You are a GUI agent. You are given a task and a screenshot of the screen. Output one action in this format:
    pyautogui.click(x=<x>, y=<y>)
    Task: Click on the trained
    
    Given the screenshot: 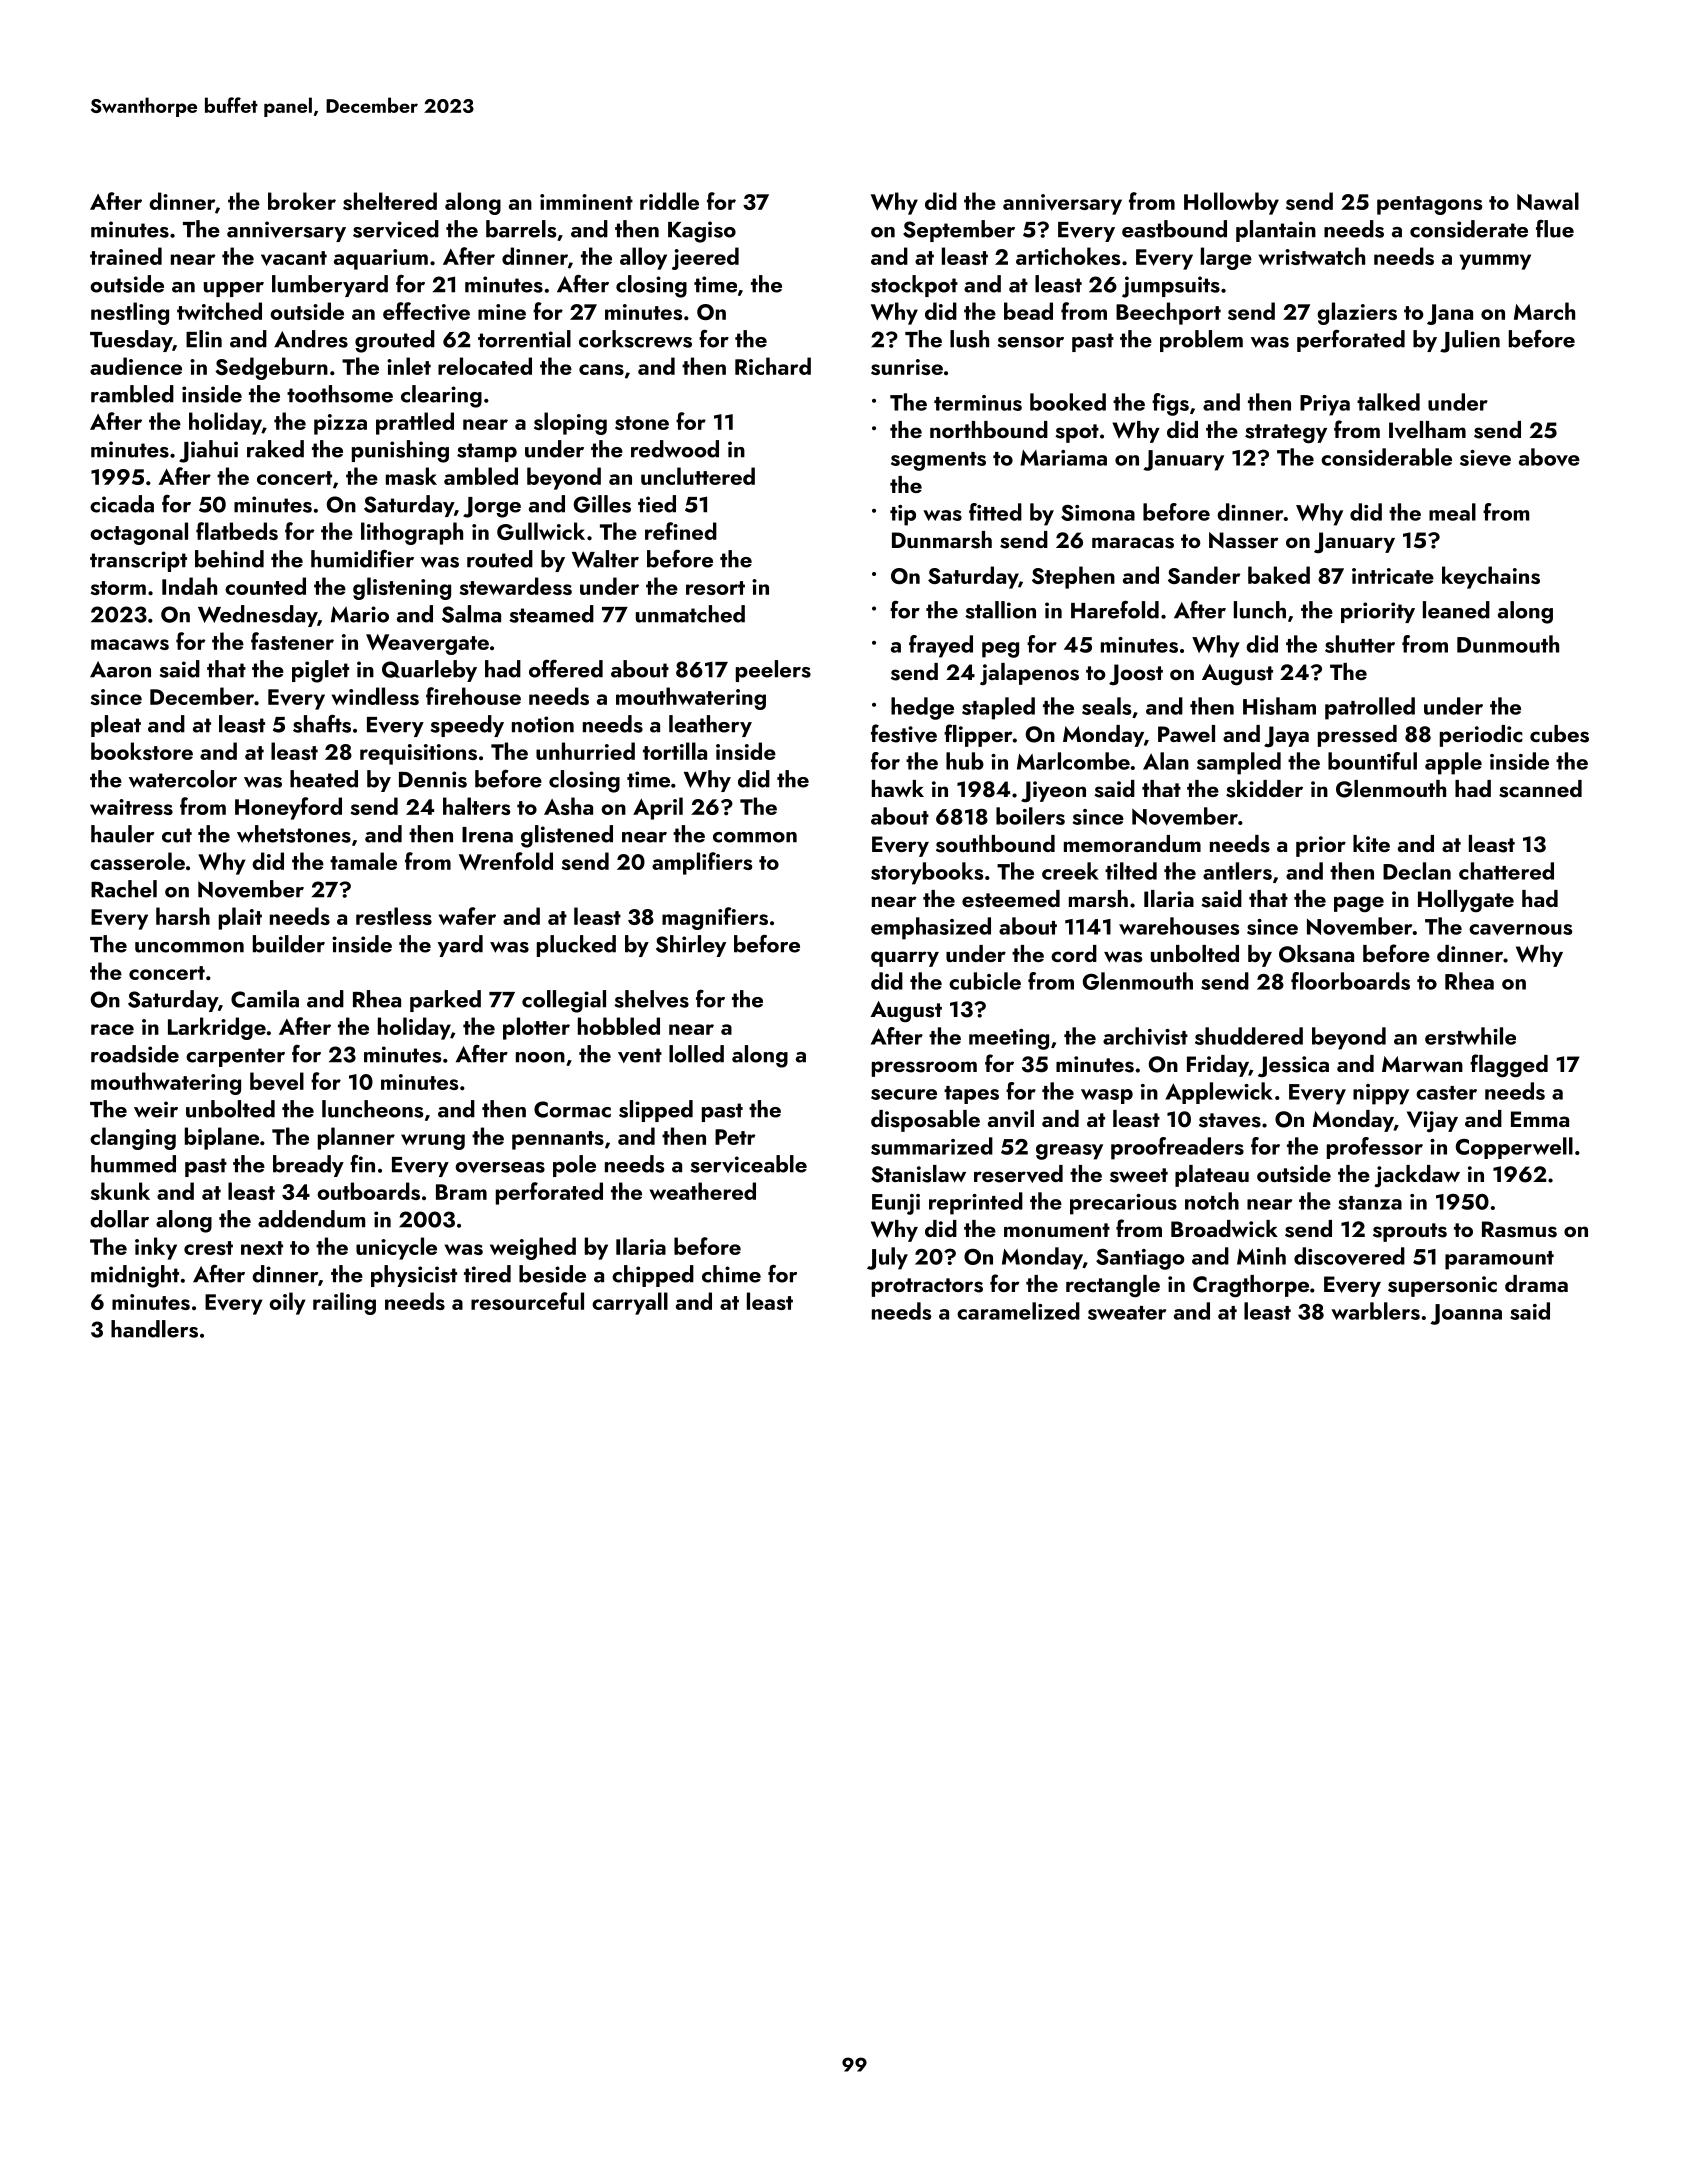 What is the action you would take?
    pyautogui.click(x=126, y=256)
